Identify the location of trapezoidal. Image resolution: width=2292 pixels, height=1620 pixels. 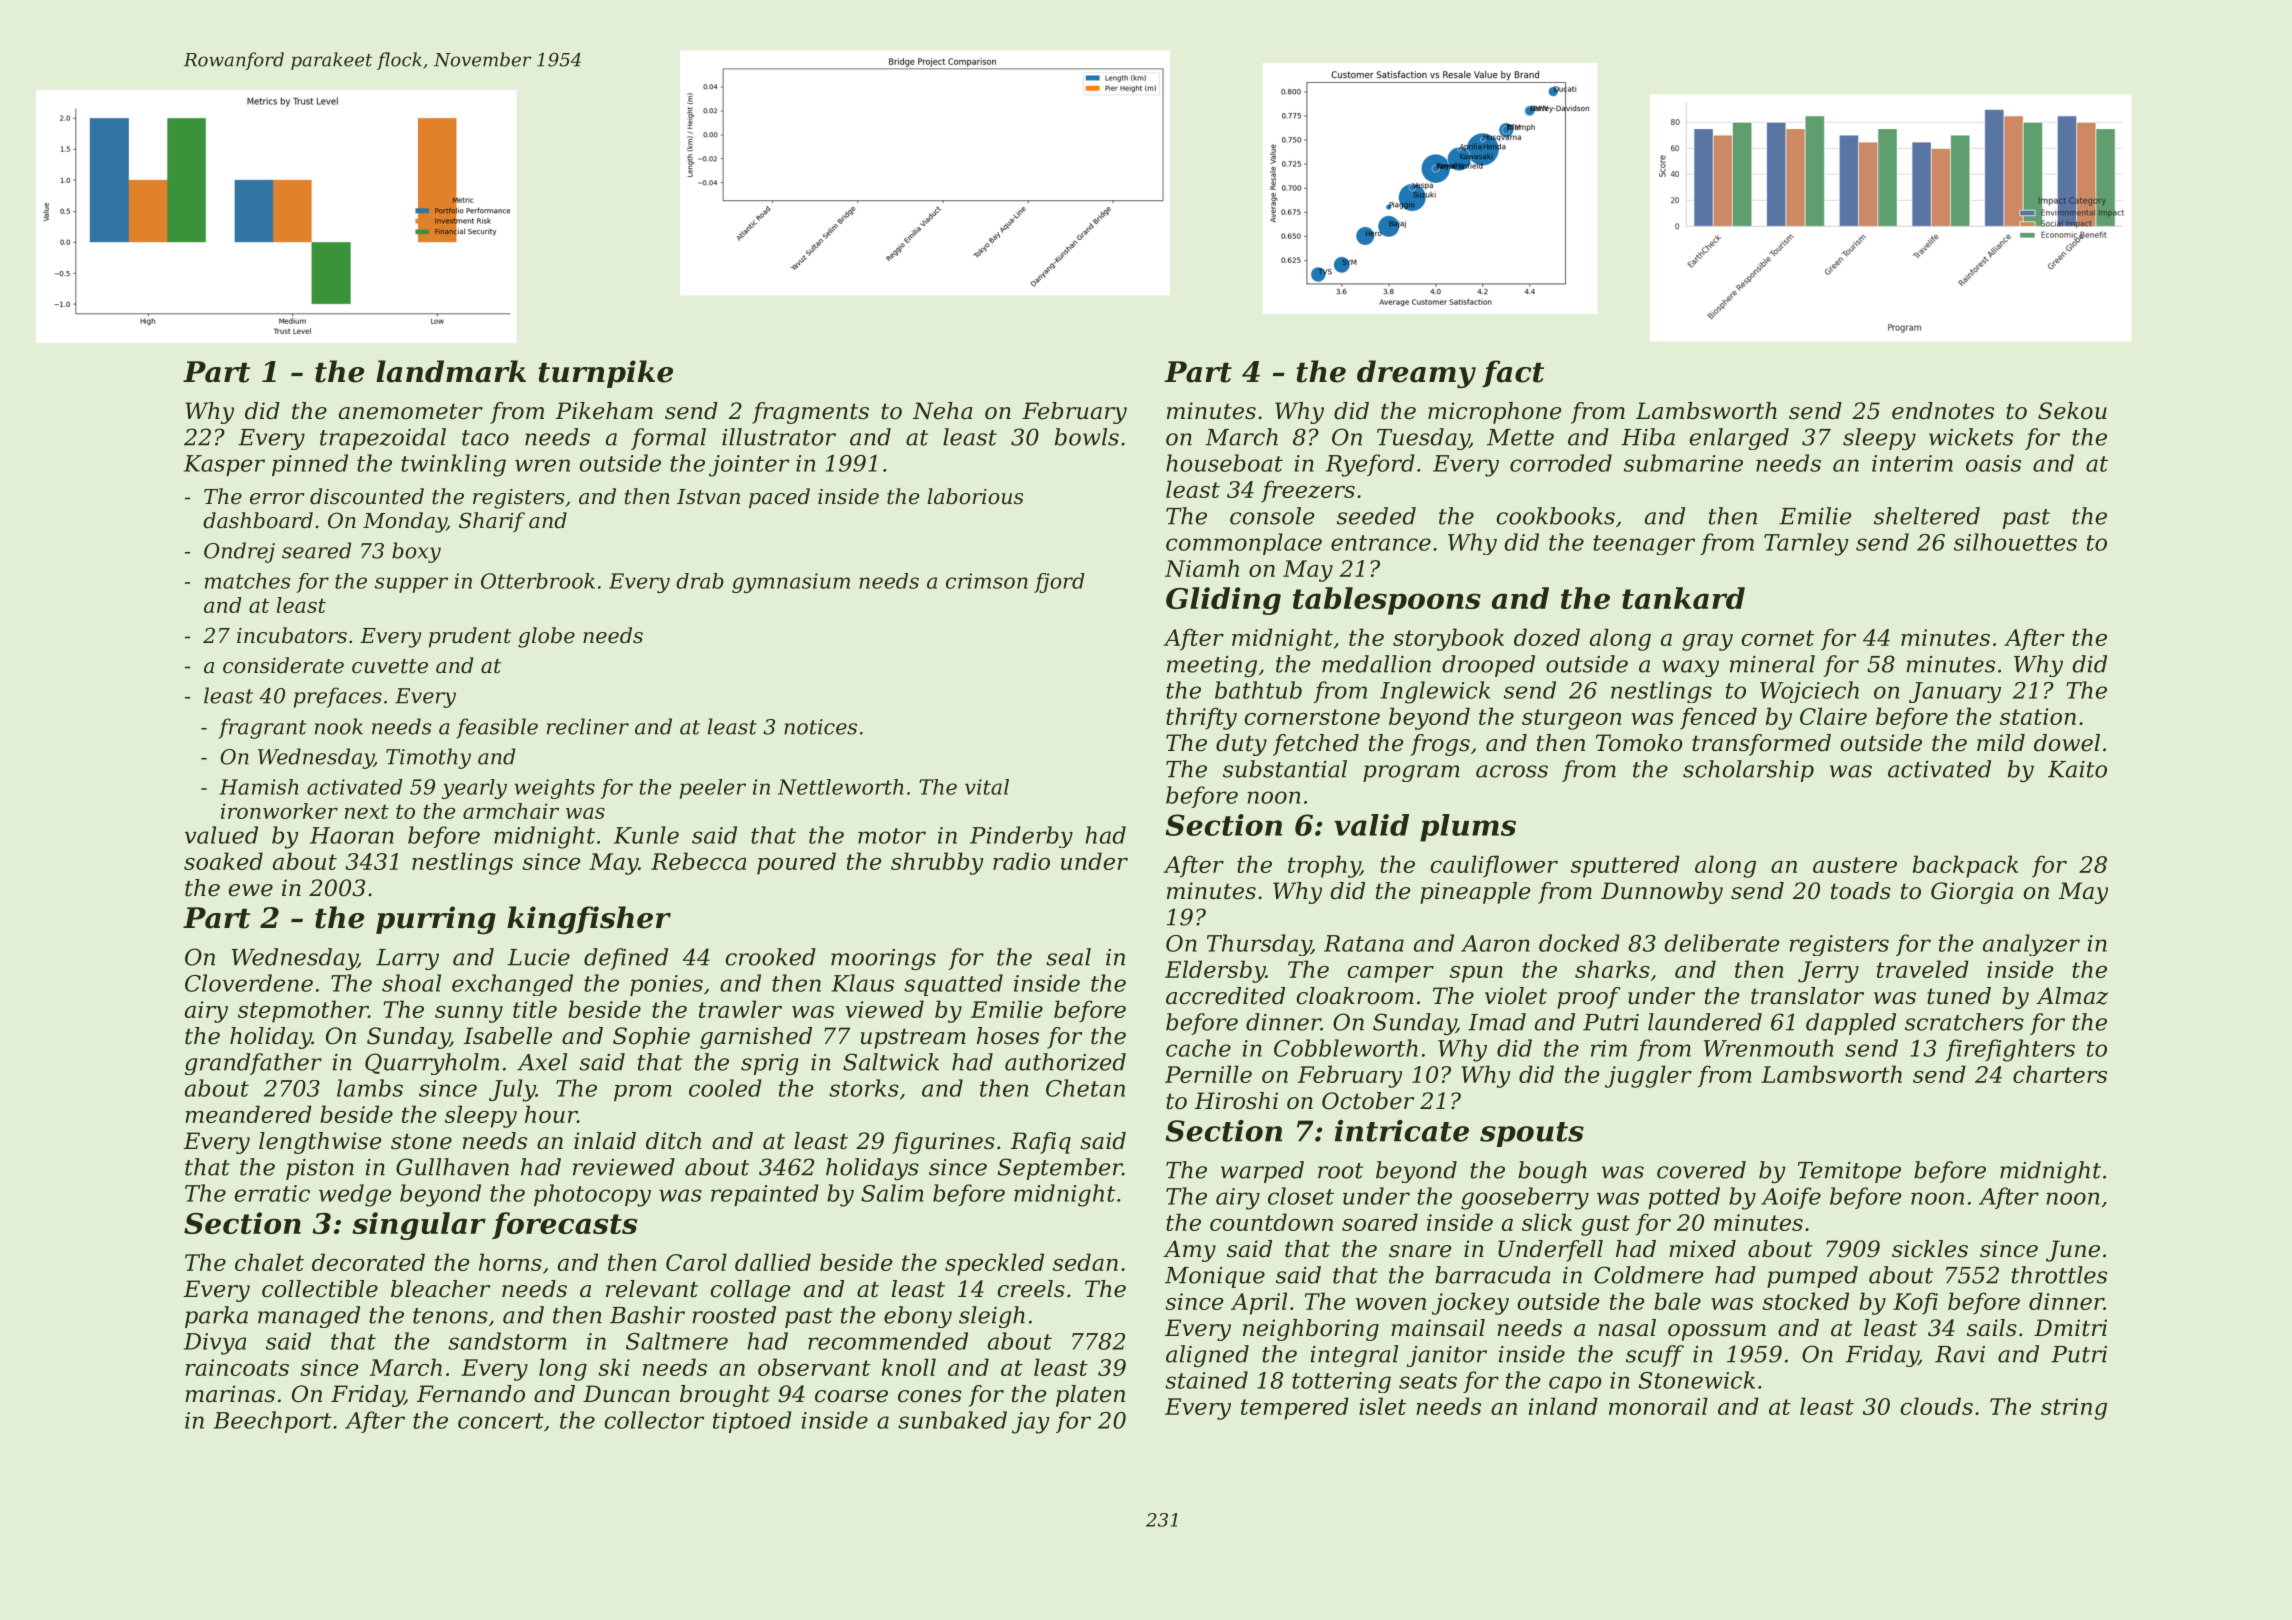
(383, 439).
